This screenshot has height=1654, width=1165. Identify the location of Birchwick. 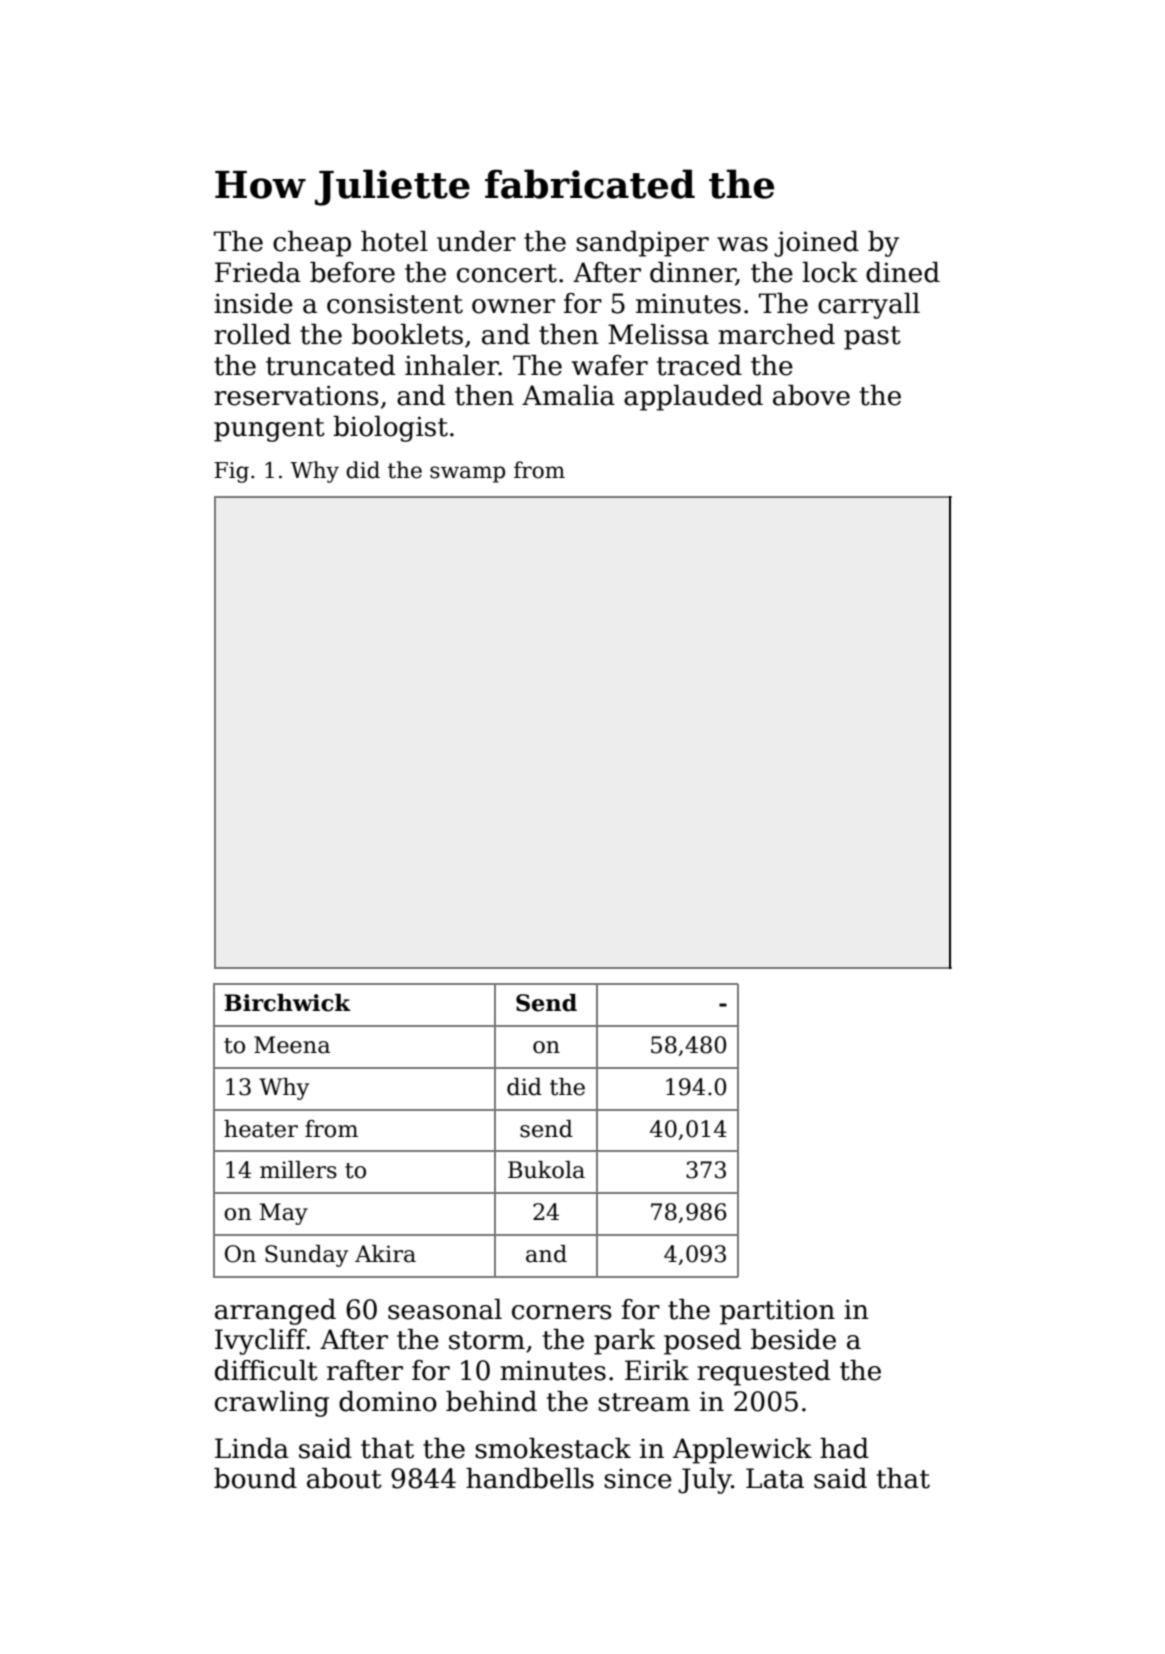
(287, 1003).
